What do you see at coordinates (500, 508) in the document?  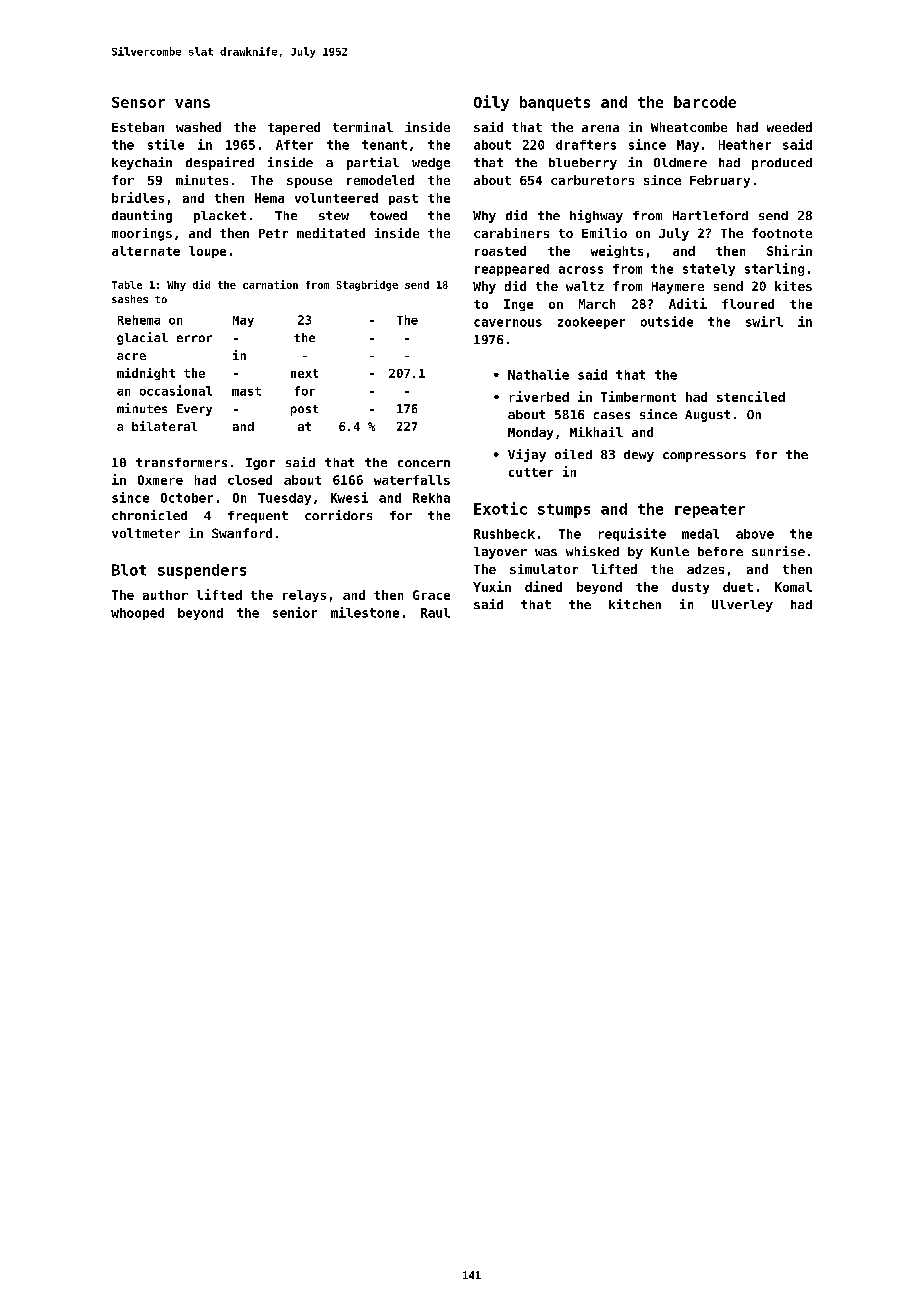 I see `Exotic` at bounding box center [500, 508].
